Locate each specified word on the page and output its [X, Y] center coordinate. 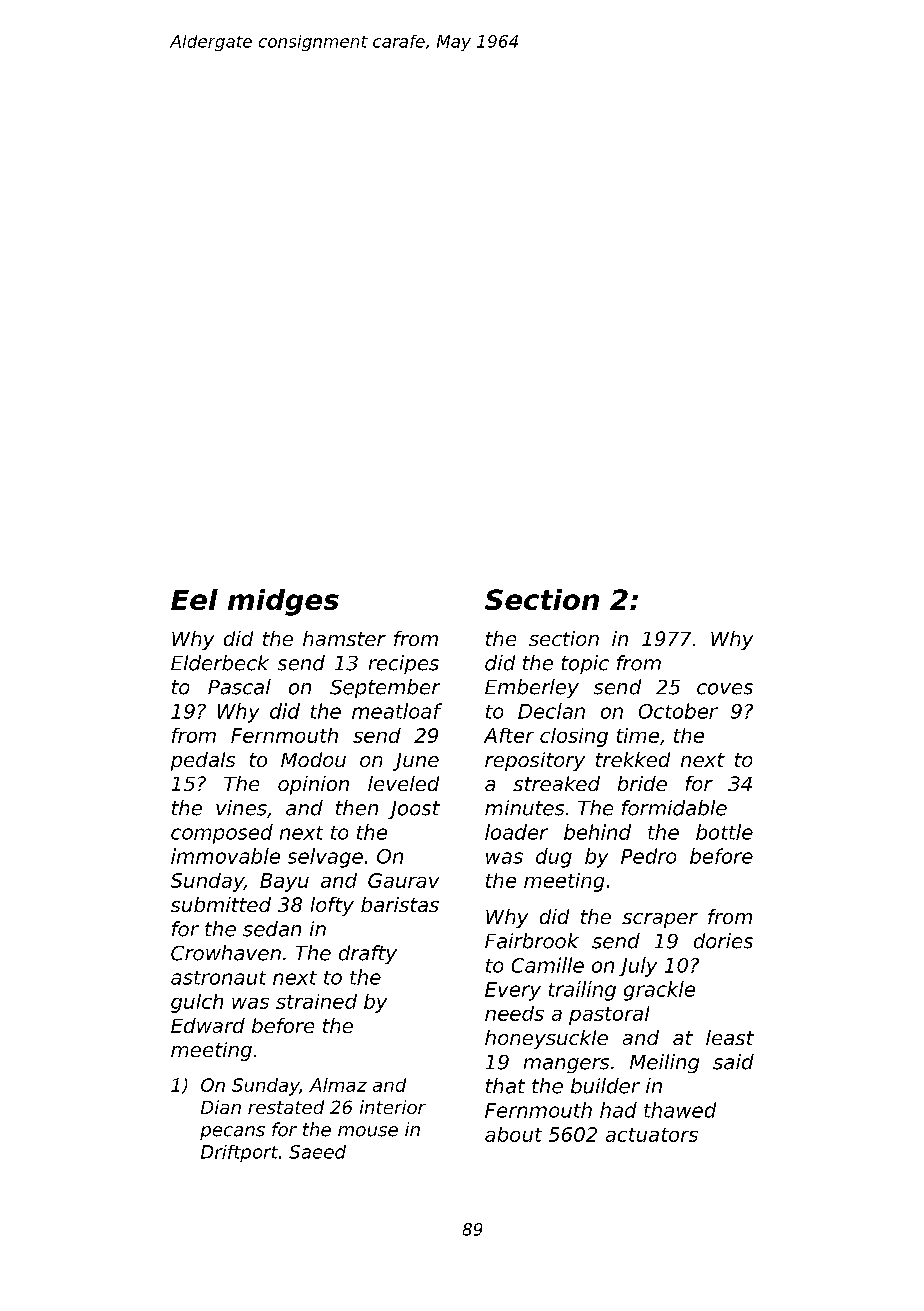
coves [725, 689]
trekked [633, 759]
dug [554, 858]
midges [283, 602]
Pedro [648, 856]
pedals [203, 761]
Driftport [239, 1153]
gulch [197, 1003]
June [416, 762]
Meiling [664, 1063]
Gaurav [403, 880]
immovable [225, 856]
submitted [221, 904]
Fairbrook [532, 941]
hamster [344, 638]
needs [514, 1013]
